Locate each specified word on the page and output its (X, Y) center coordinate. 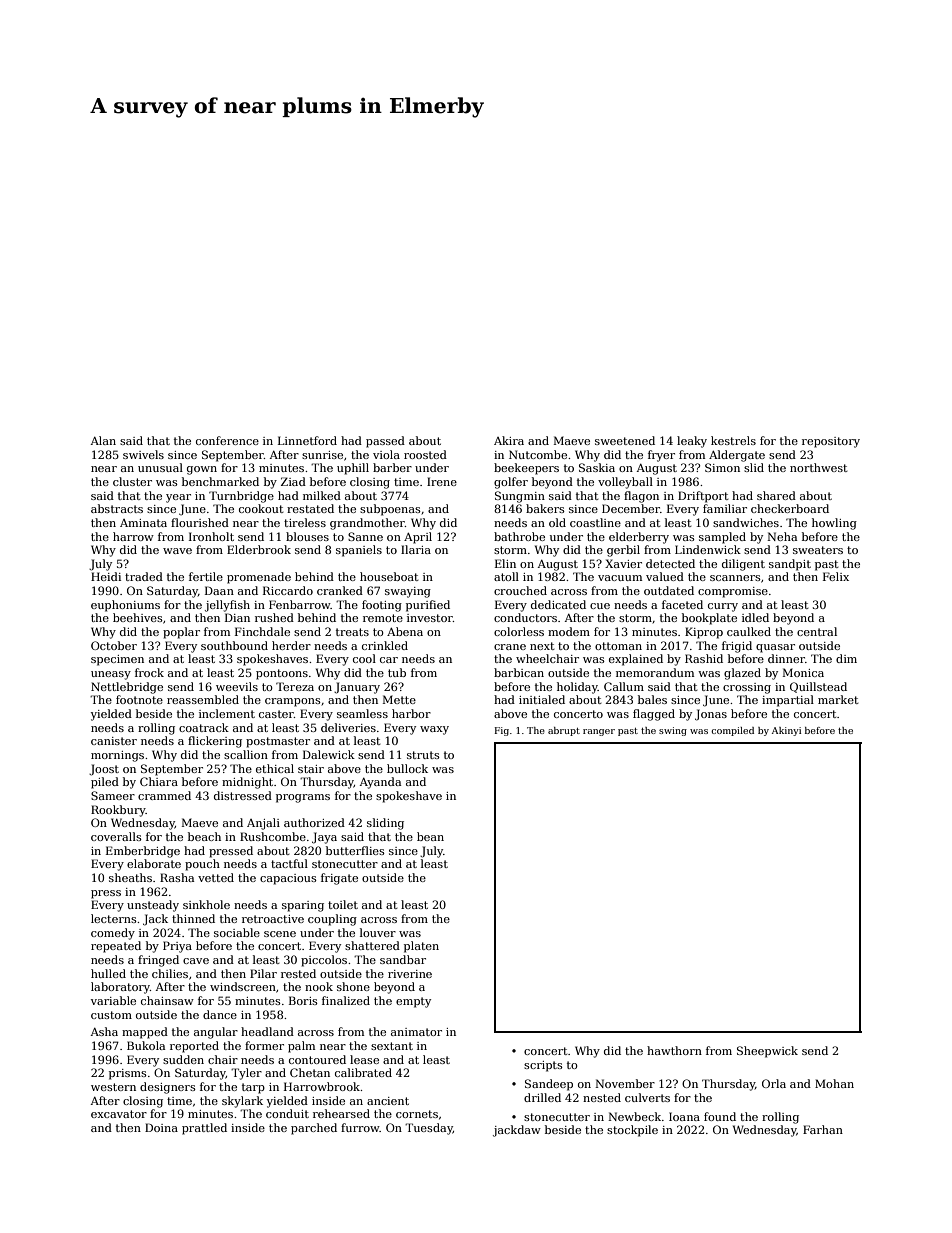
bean (430, 836)
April (418, 538)
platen (421, 947)
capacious (288, 879)
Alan (103, 440)
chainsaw (167, 1000)
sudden (183, 1059)
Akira (509, 440)
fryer (661, 456)
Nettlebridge (127, 688)
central (817, 631)
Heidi (106, 576)
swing (673, 731)
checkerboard (790, 508)
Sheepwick (767, 1052)
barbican (519, 672)
